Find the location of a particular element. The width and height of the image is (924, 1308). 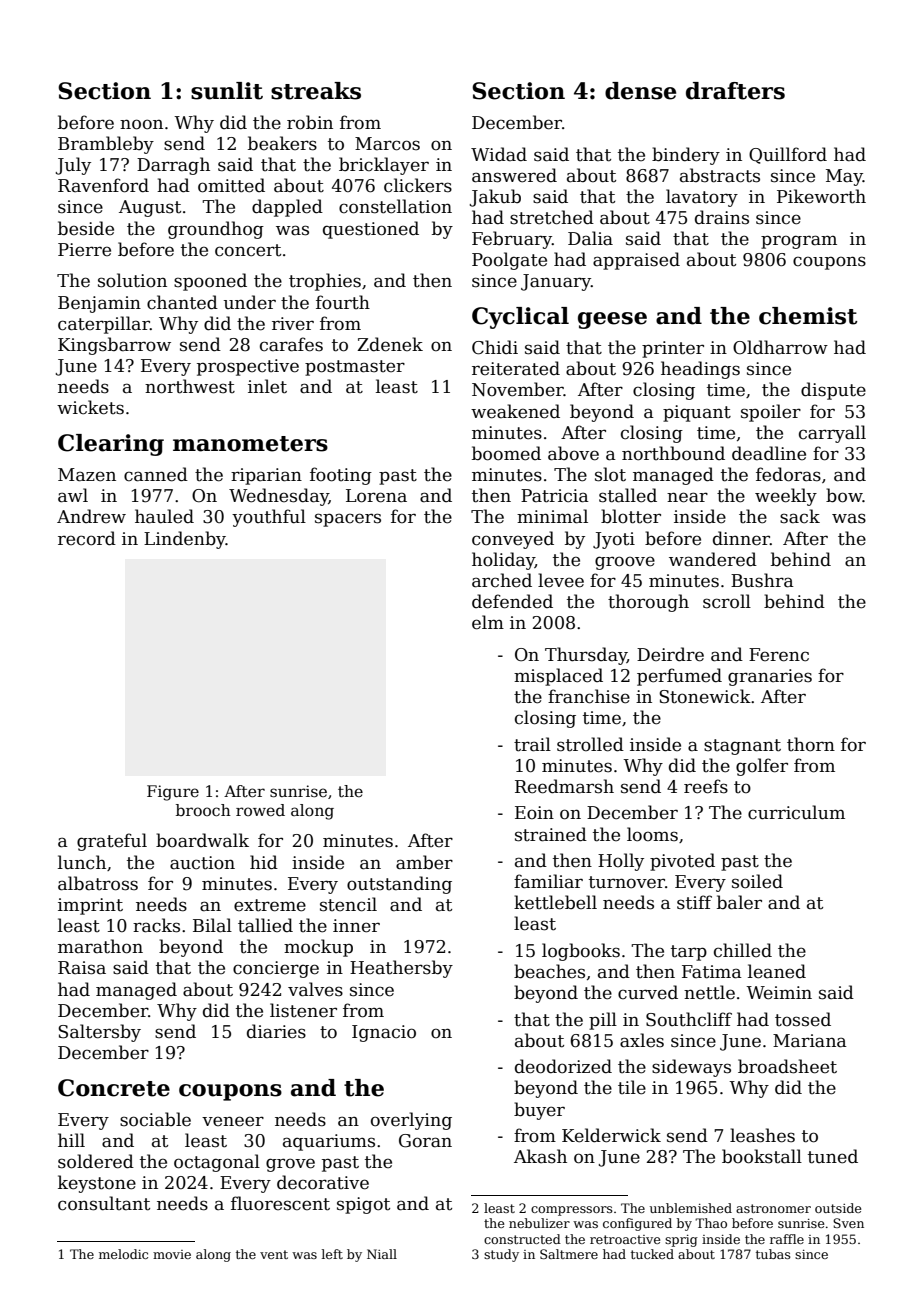

Marcos is located at coordinates (387, 144).
